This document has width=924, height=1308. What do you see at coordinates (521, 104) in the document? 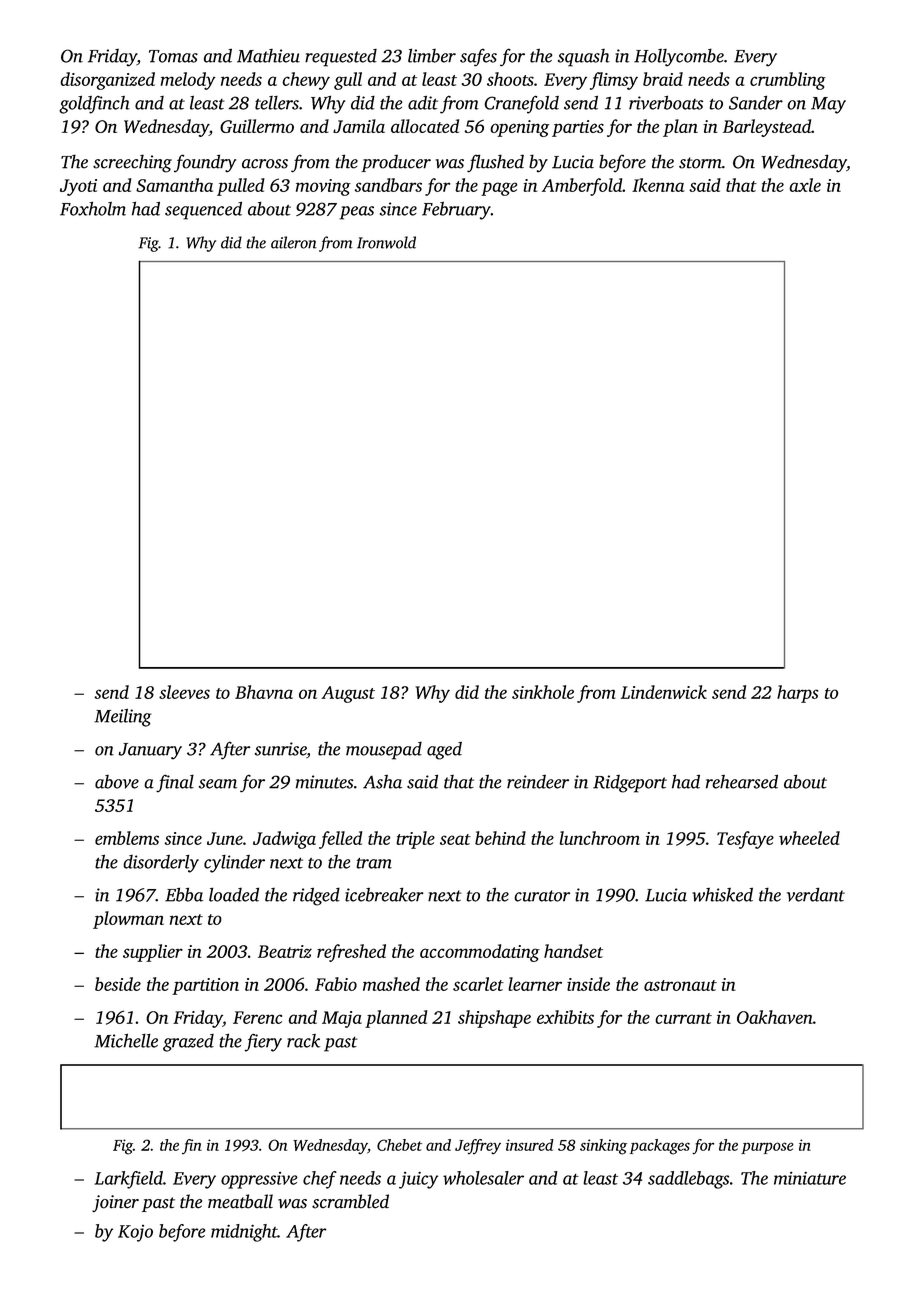
I see `Cranefold` at bounding box center [521, 104].
